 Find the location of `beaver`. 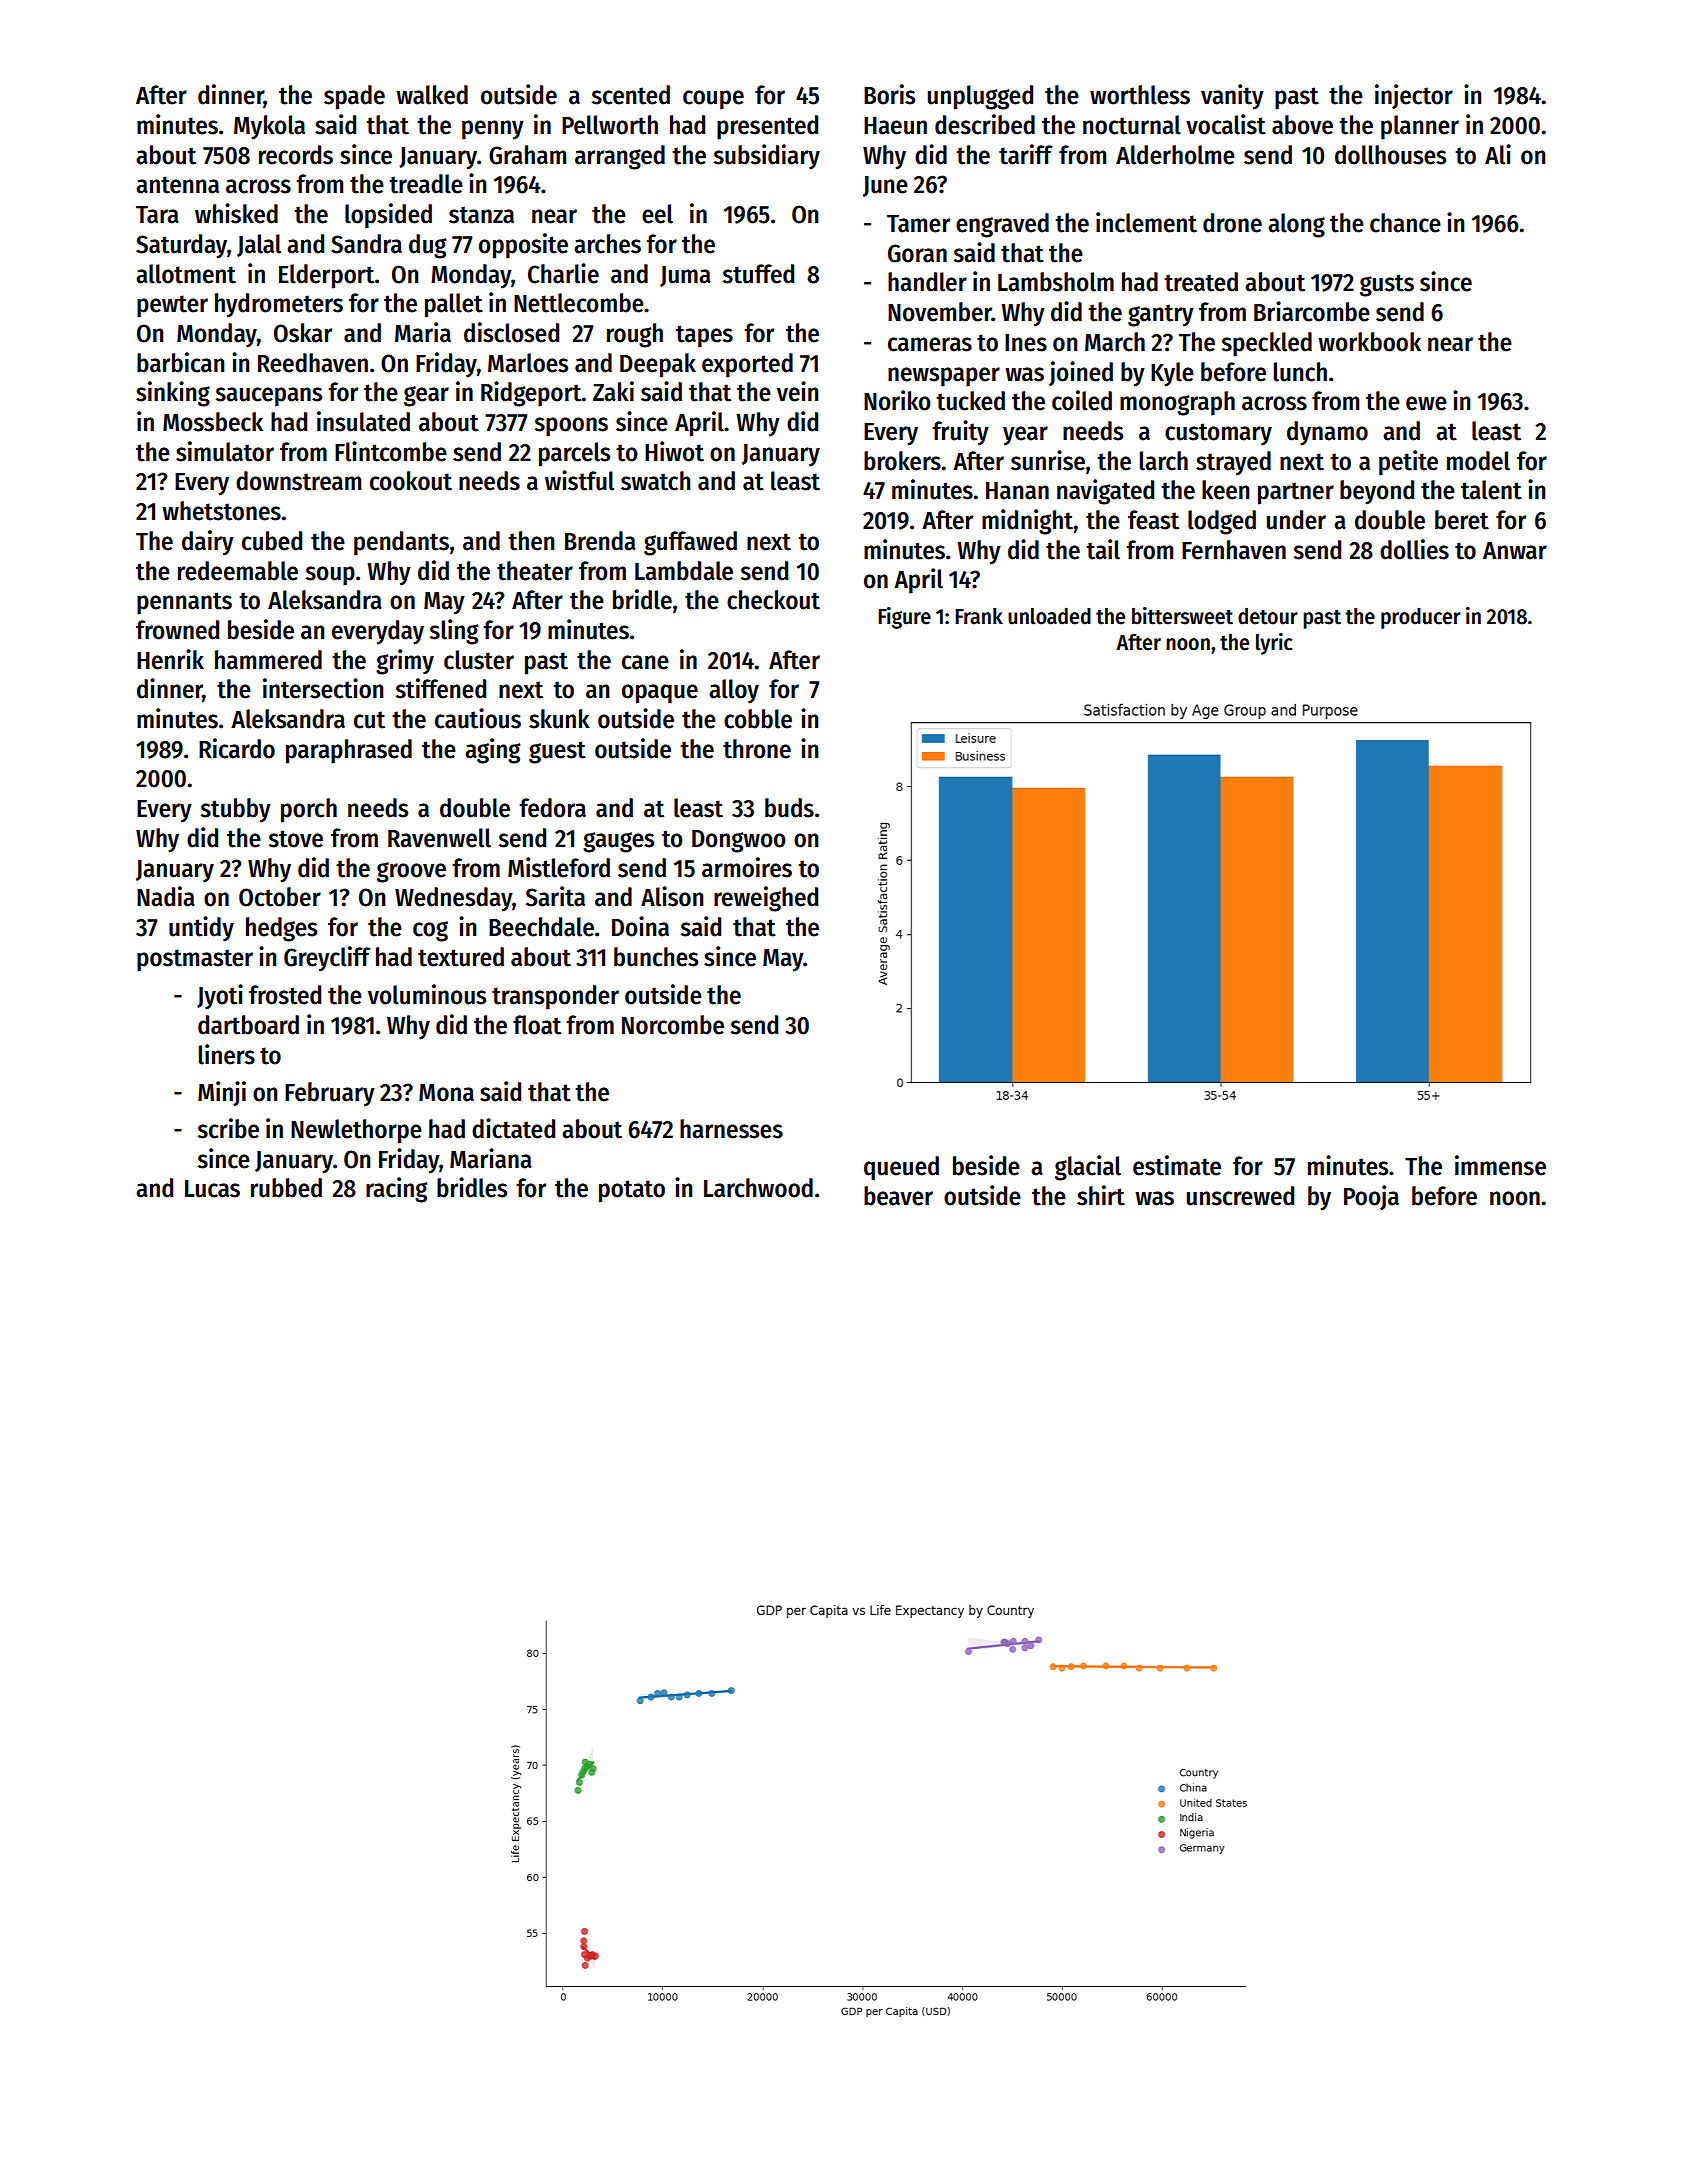

beaver is located at coordinates (898, 1196).
